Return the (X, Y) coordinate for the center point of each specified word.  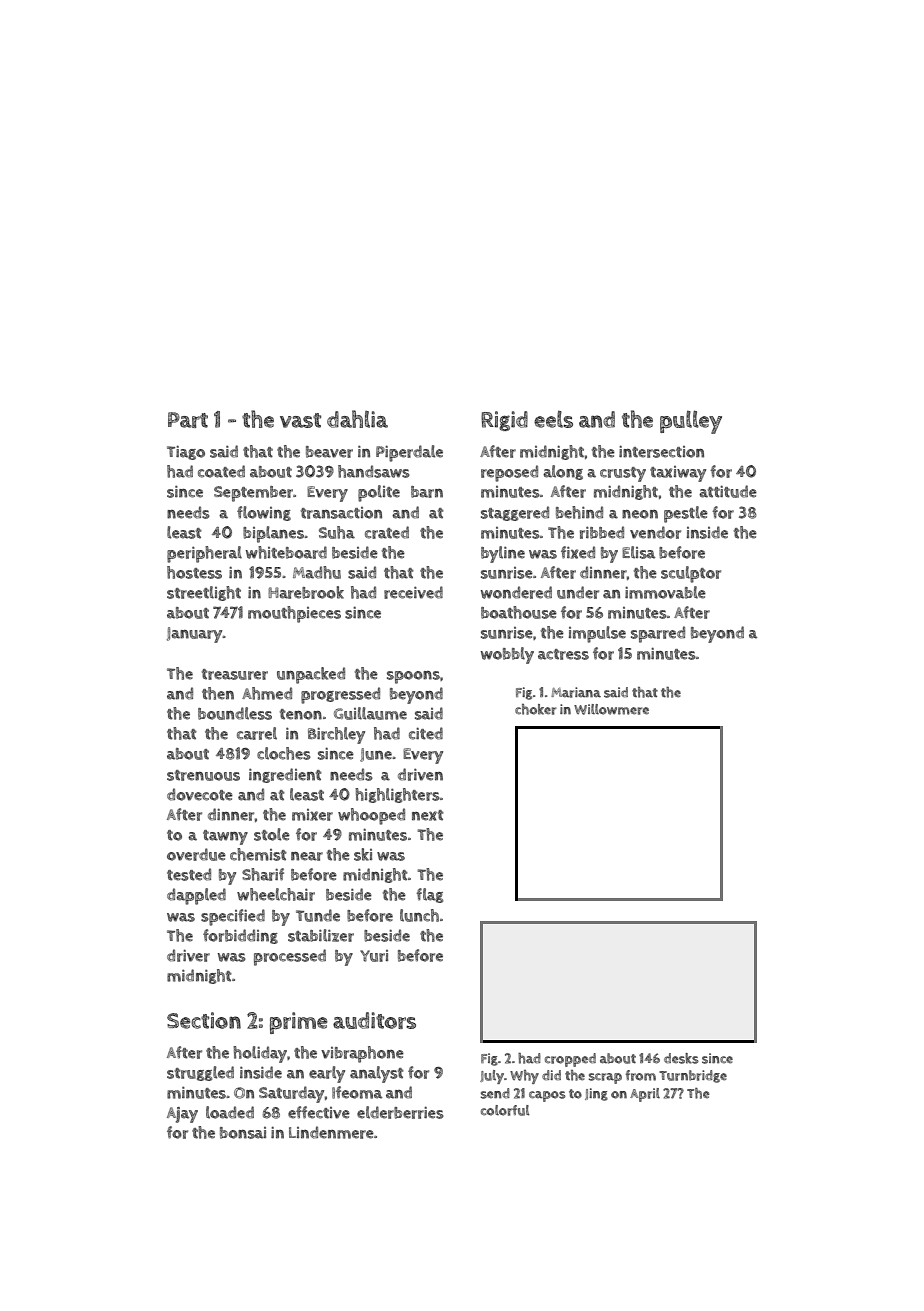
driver (188, 955)
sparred (658, 634)
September (253, 494)
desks (681, 1058)
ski (363, 854)
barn (427, 492)
